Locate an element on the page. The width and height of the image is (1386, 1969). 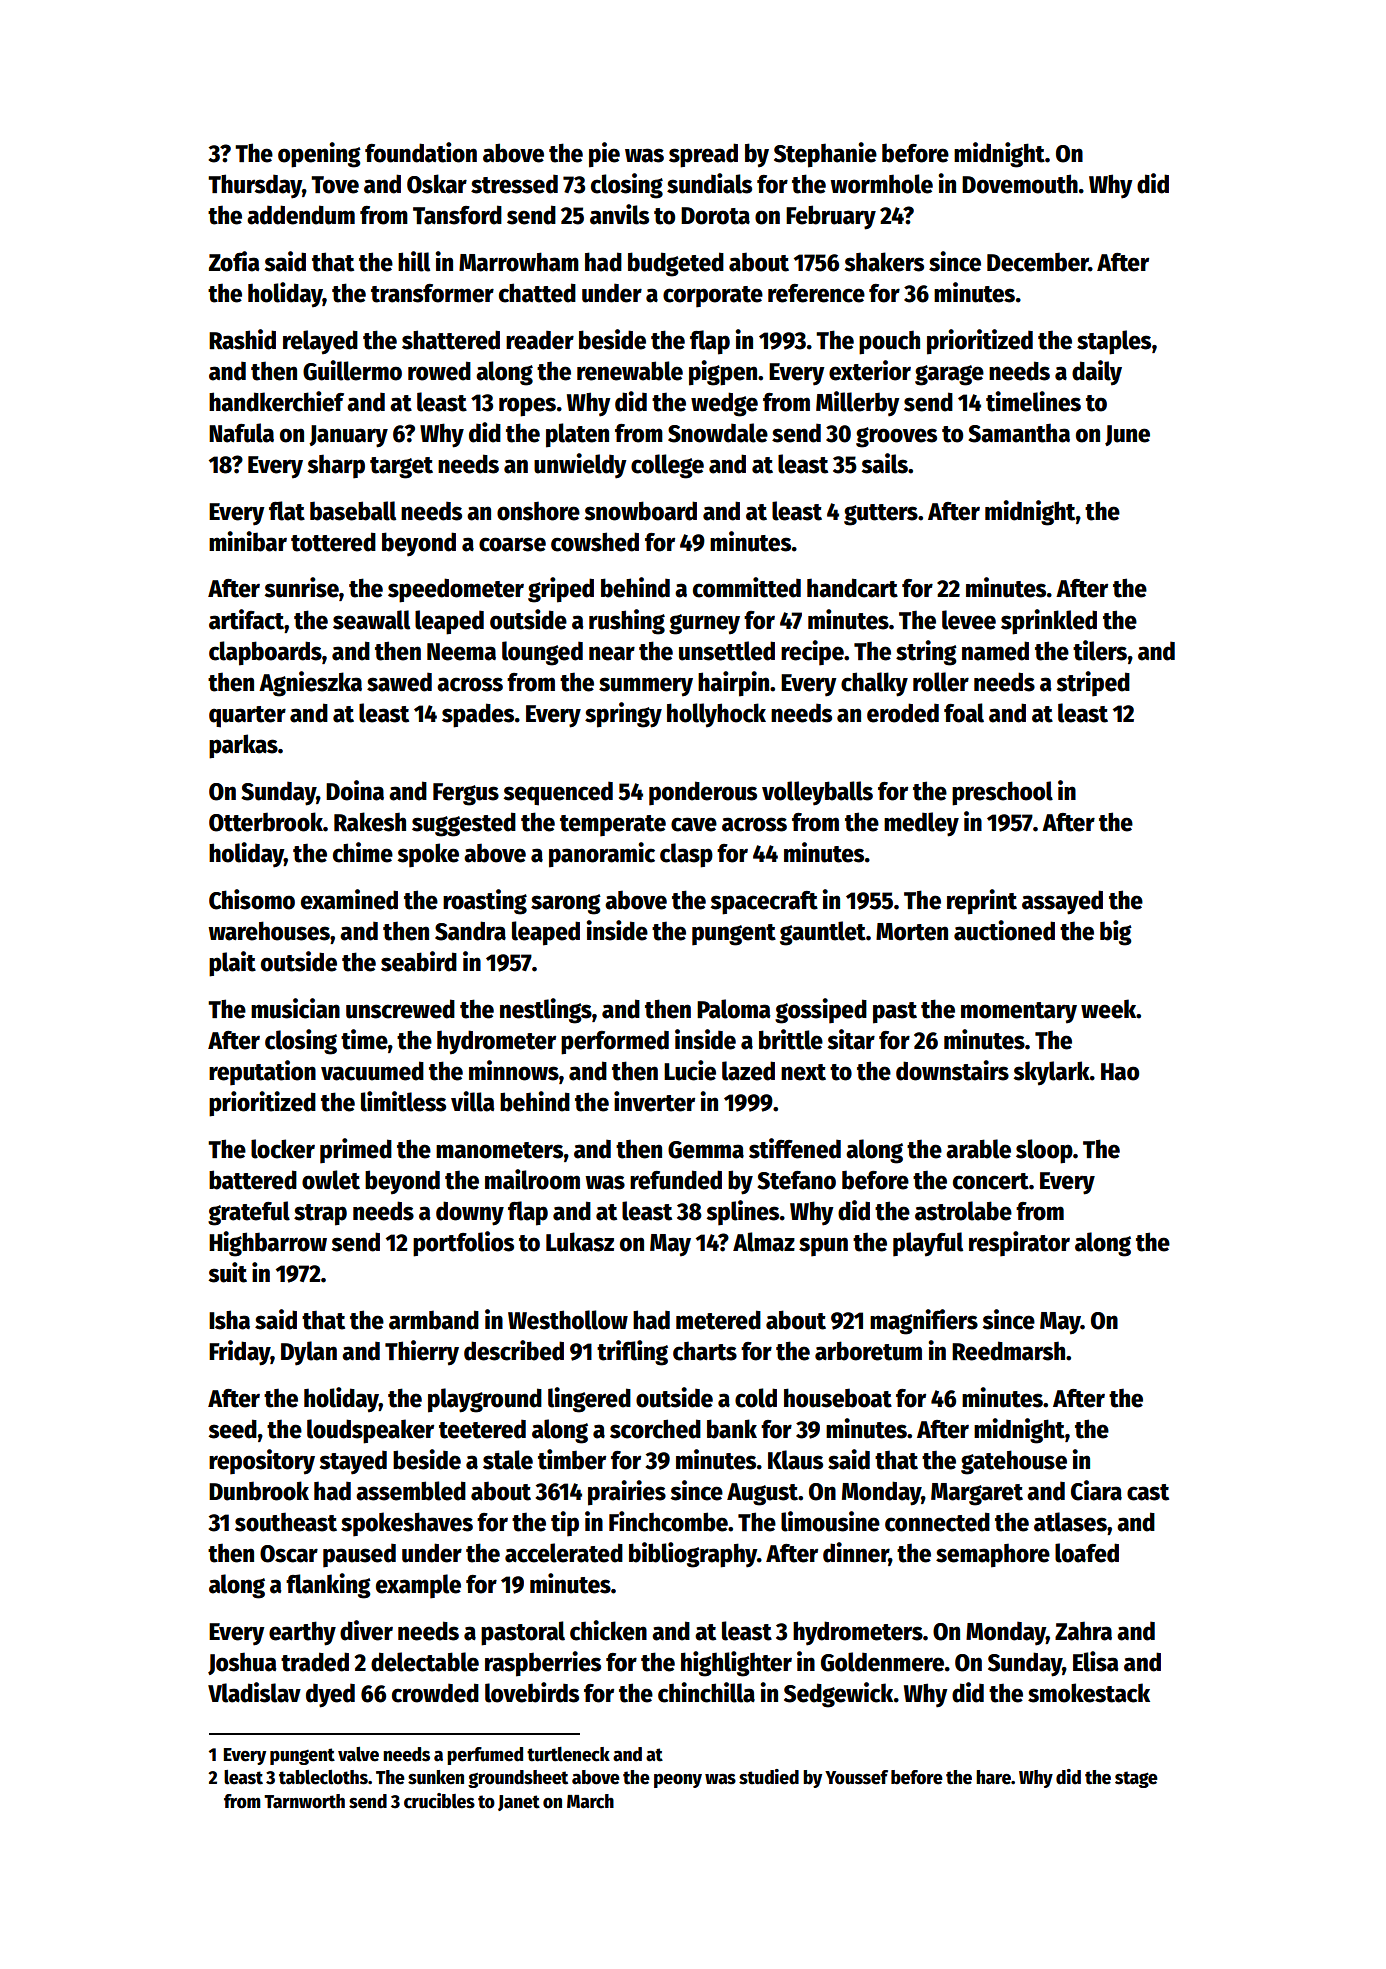
February is located at coordinates (831, 217).
